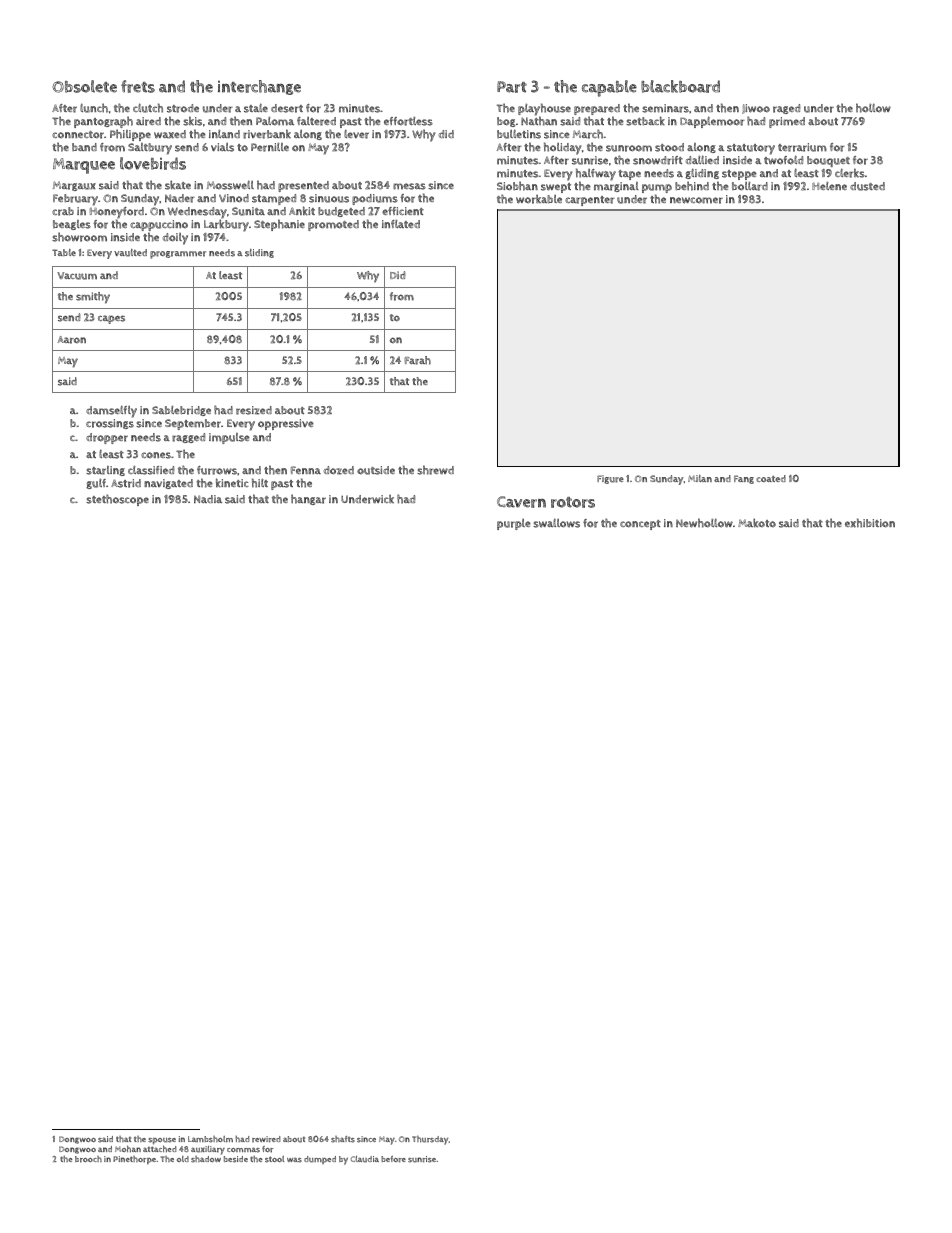 Image resolution: width=952 pixels, height=1233 pixels. What do you see at coordinates (93, 298) in the screenshot?
I see `smithy` at bounding box center [93, 298].
